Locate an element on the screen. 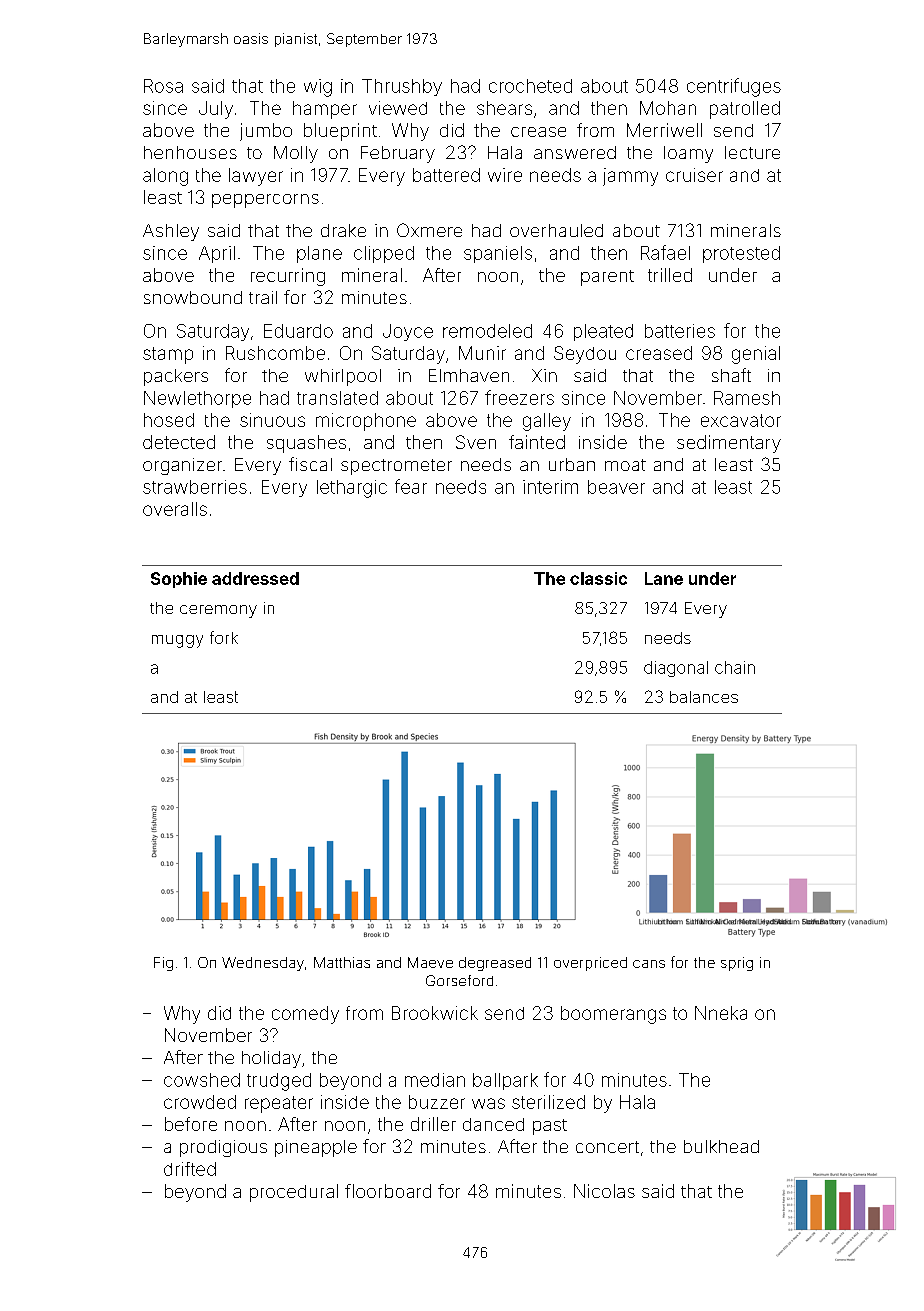  Newlethorpe is located at coordinates (197, 399).
